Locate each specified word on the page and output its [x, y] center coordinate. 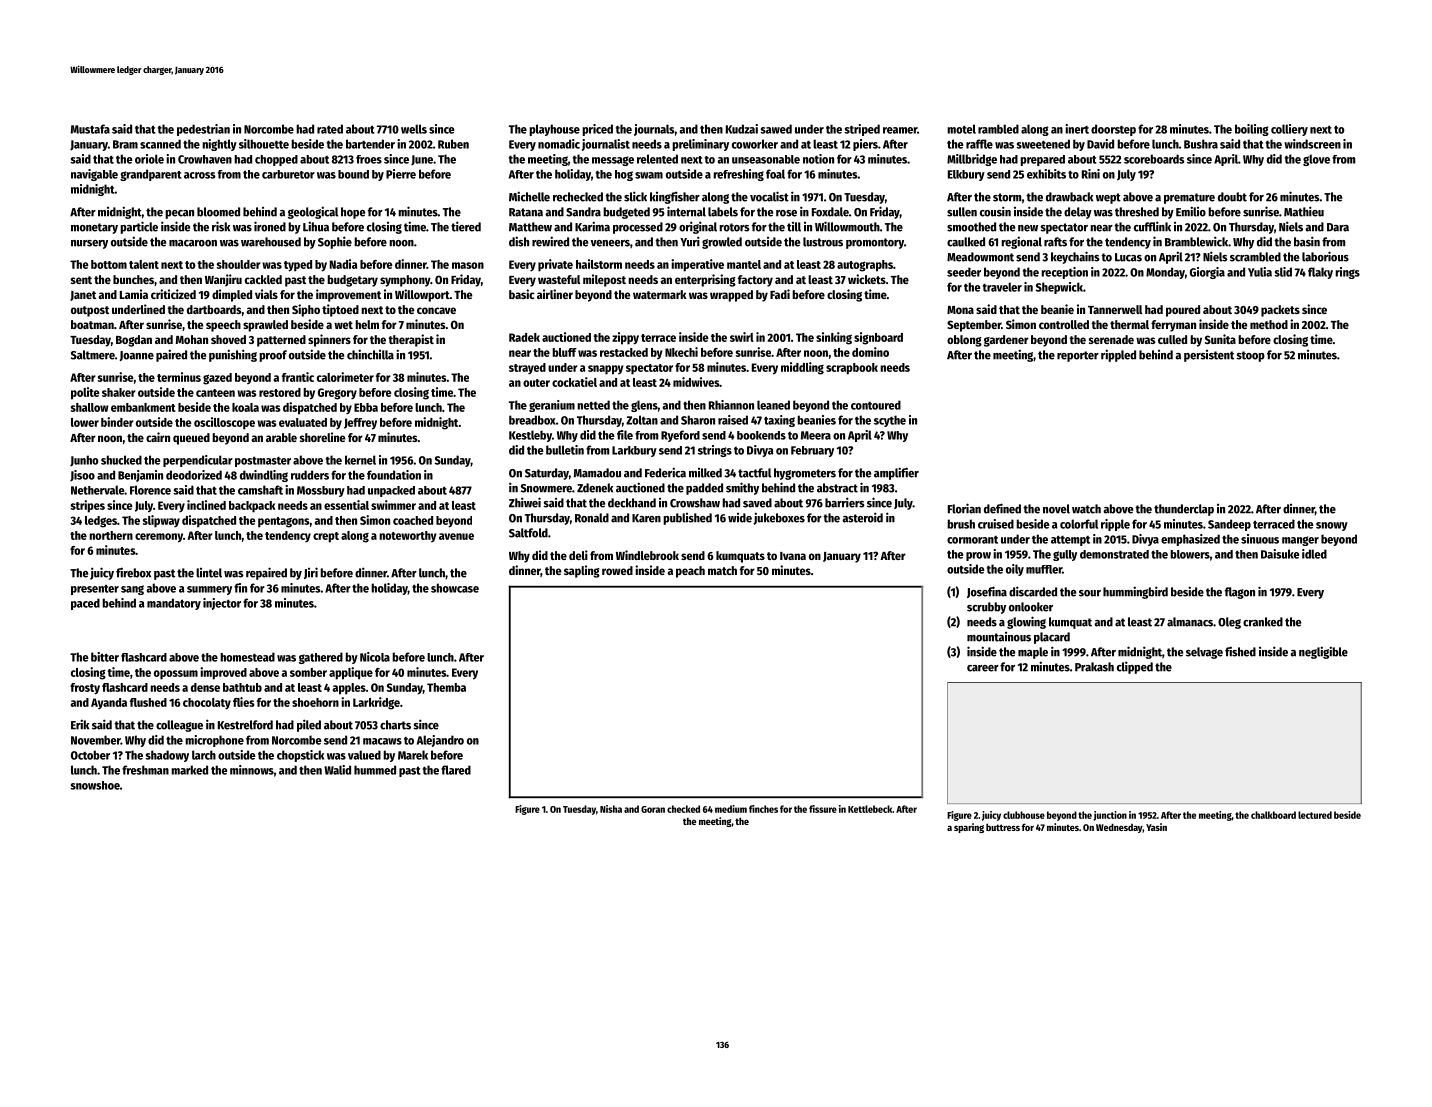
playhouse [554, 130]
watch [1086, 509]
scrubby [986, 608]
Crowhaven [205, 159]
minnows [252, 770]
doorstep [1113, 130]
